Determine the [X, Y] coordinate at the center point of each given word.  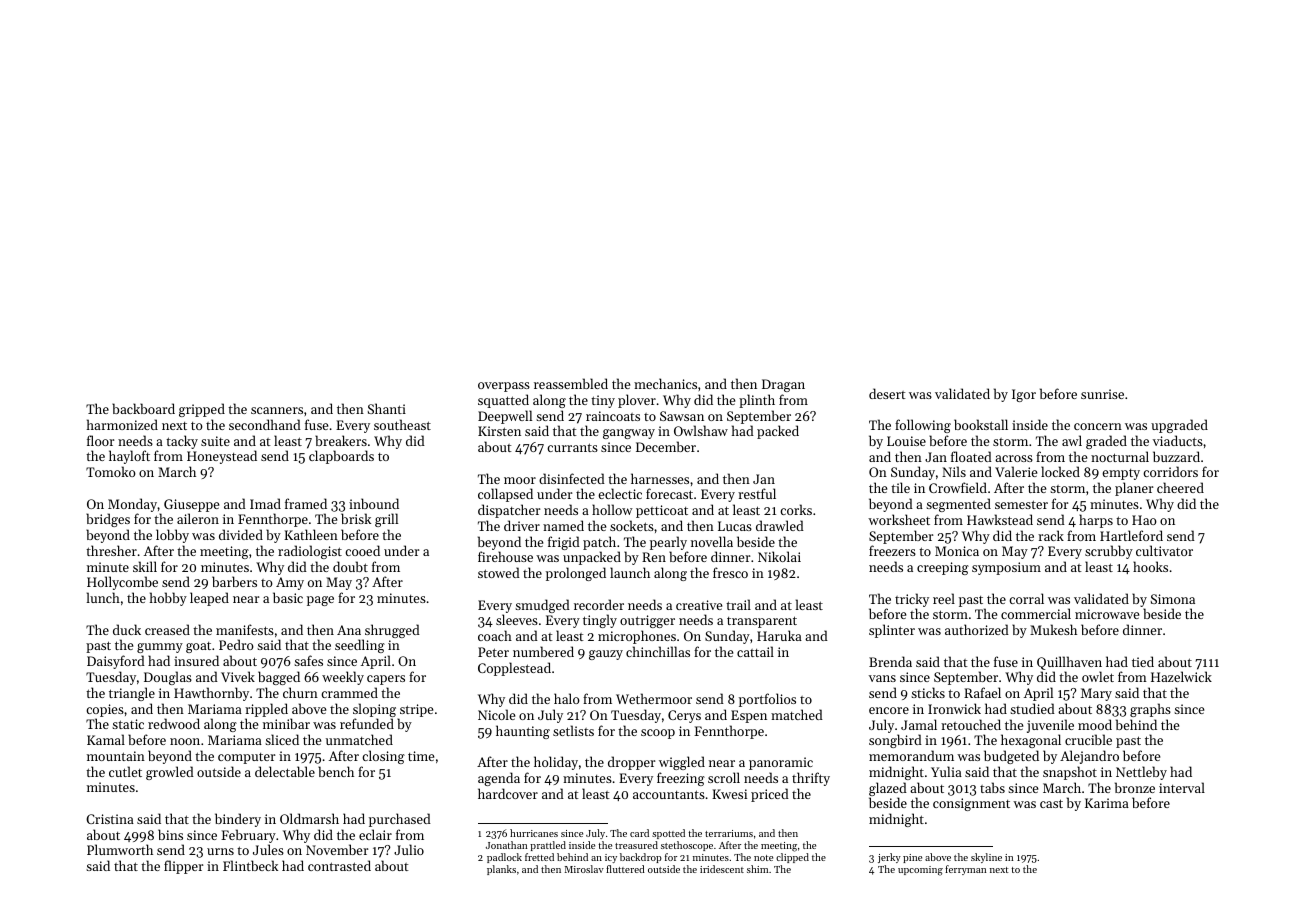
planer [1134, 489]
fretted [539, 857]
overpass [504, 387]
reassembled [571, 383]
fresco [730, 572]
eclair [375, 834]
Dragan [783, 385]
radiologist [310, 552]
